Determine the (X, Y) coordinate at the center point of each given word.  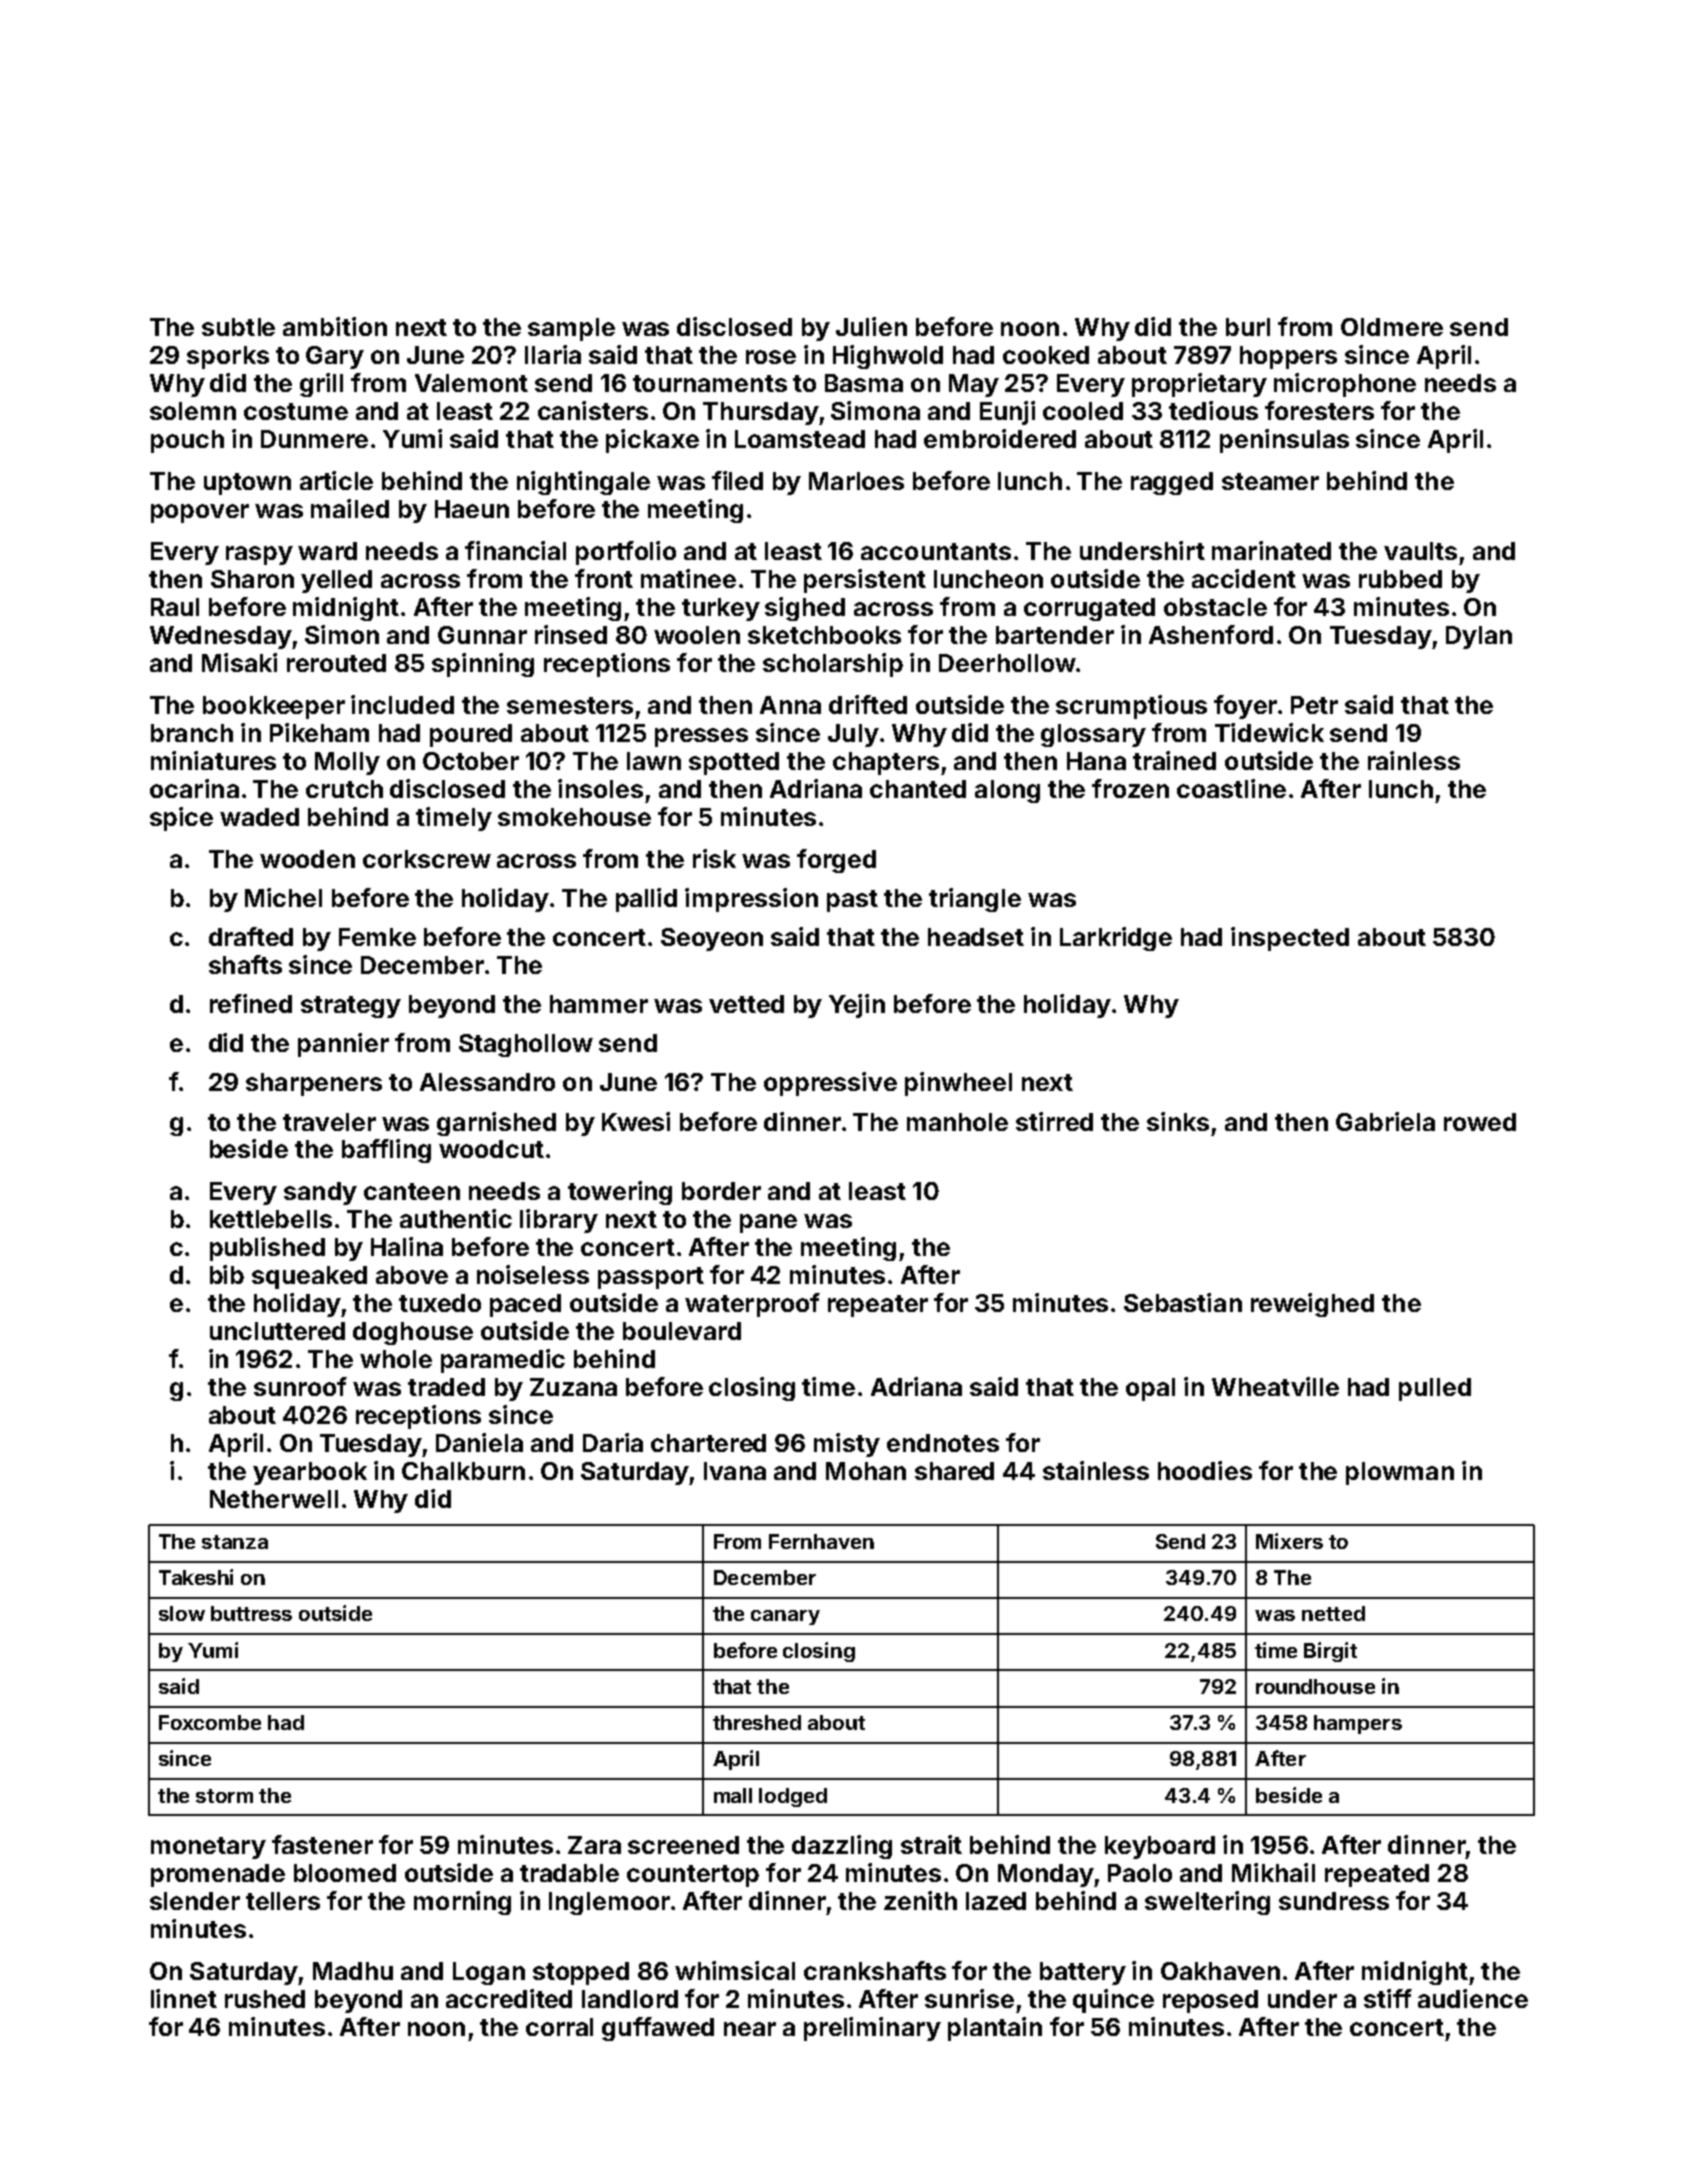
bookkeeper (274, 707)
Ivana (735, 1471)
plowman (1400, 1473)
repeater (878, 1306)
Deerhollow (1007, 663)
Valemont (471, 383)
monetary (208, 1848)
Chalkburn (463, 1471)
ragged (1172, 483)
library (559, 1221)
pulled (1435, 1389)
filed (737, 480)
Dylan (1479, 637)
